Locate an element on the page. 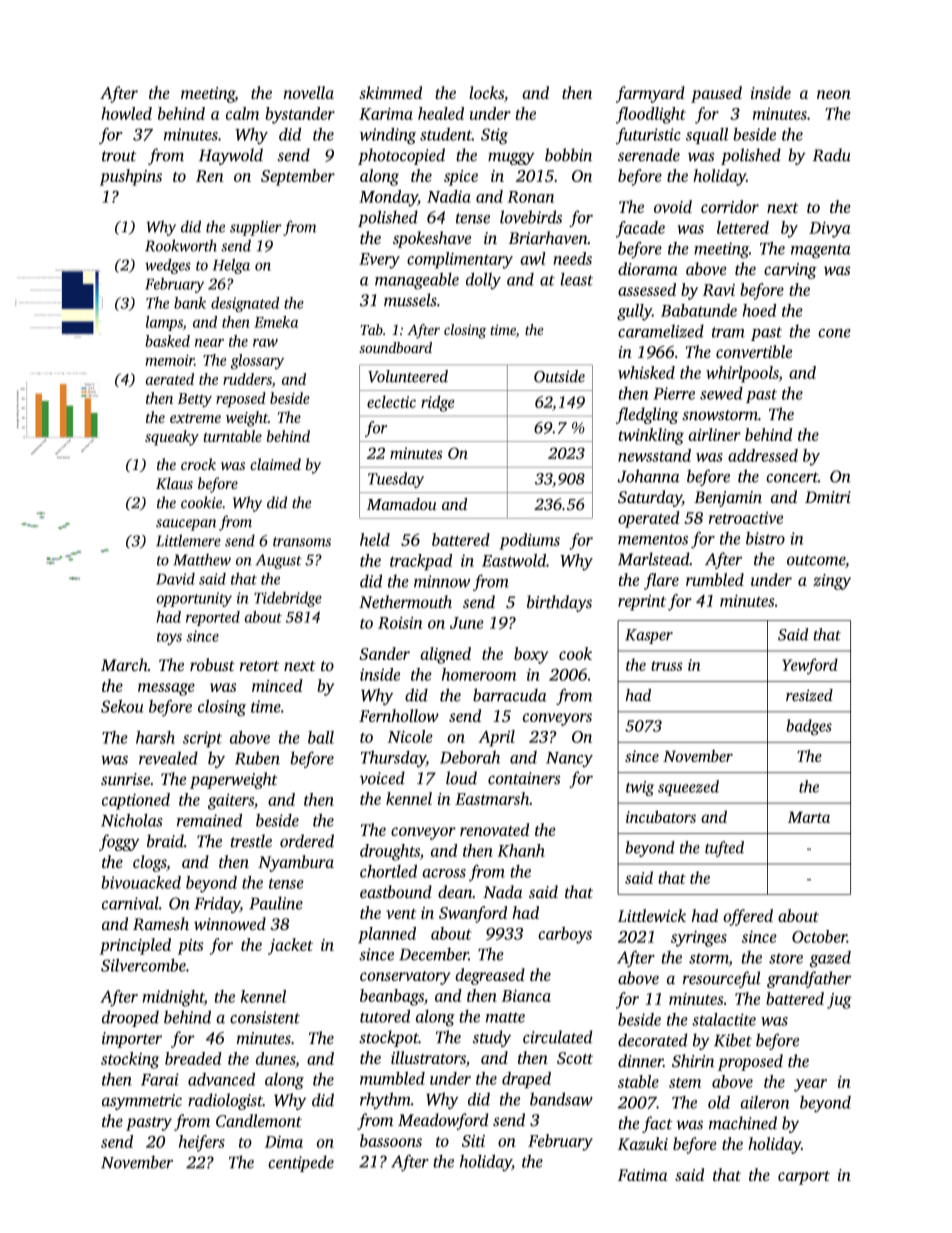 The height and width of the page is (1233, 952). supplier is located at coordinates (256, 228).
